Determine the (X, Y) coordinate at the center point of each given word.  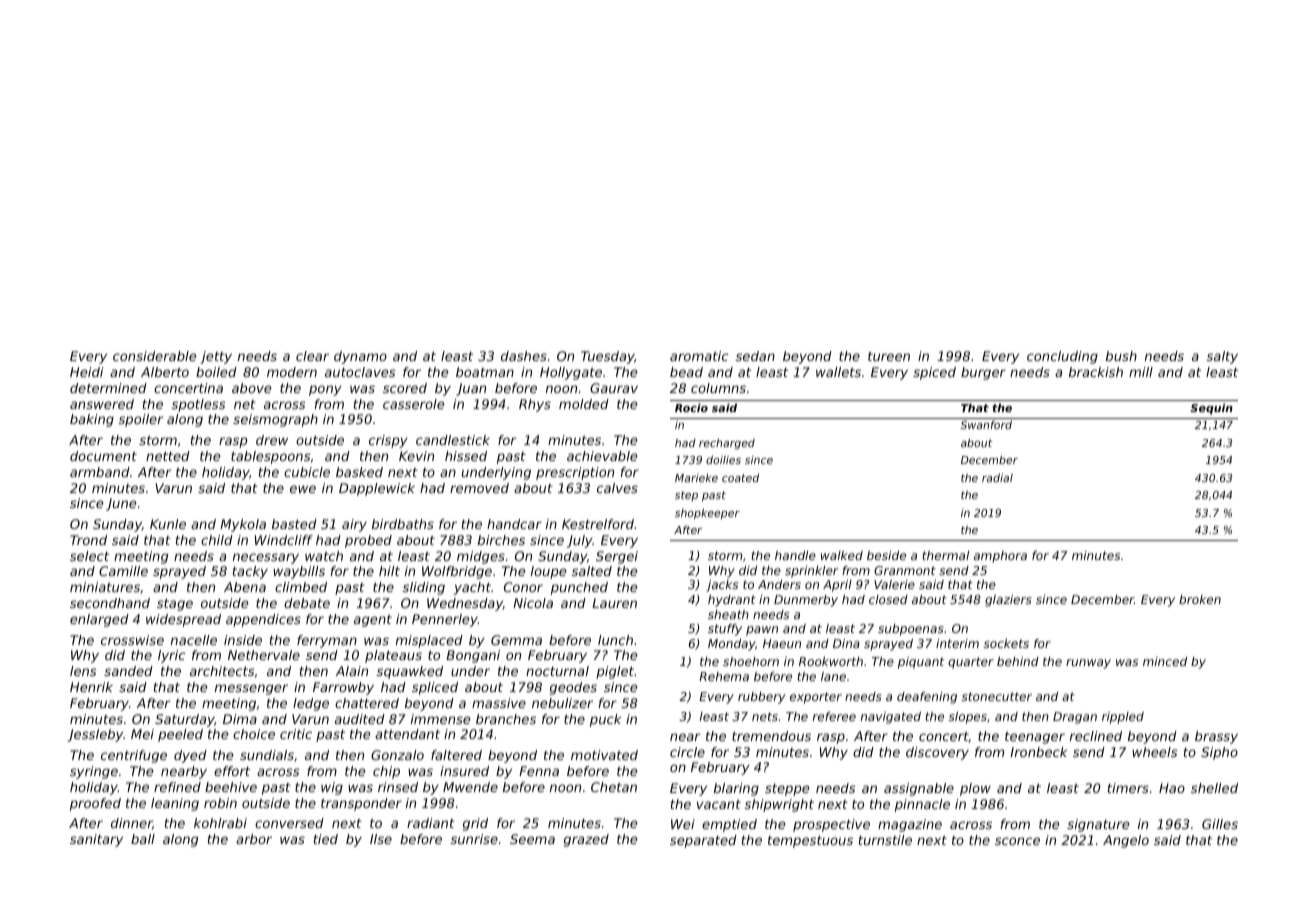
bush (1121, 356)
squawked (410, 672)
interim (957, 643)
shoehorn (751, 661)
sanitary (96, 840)
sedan (755, 356)
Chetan (614, 787)
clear (312, 356)
